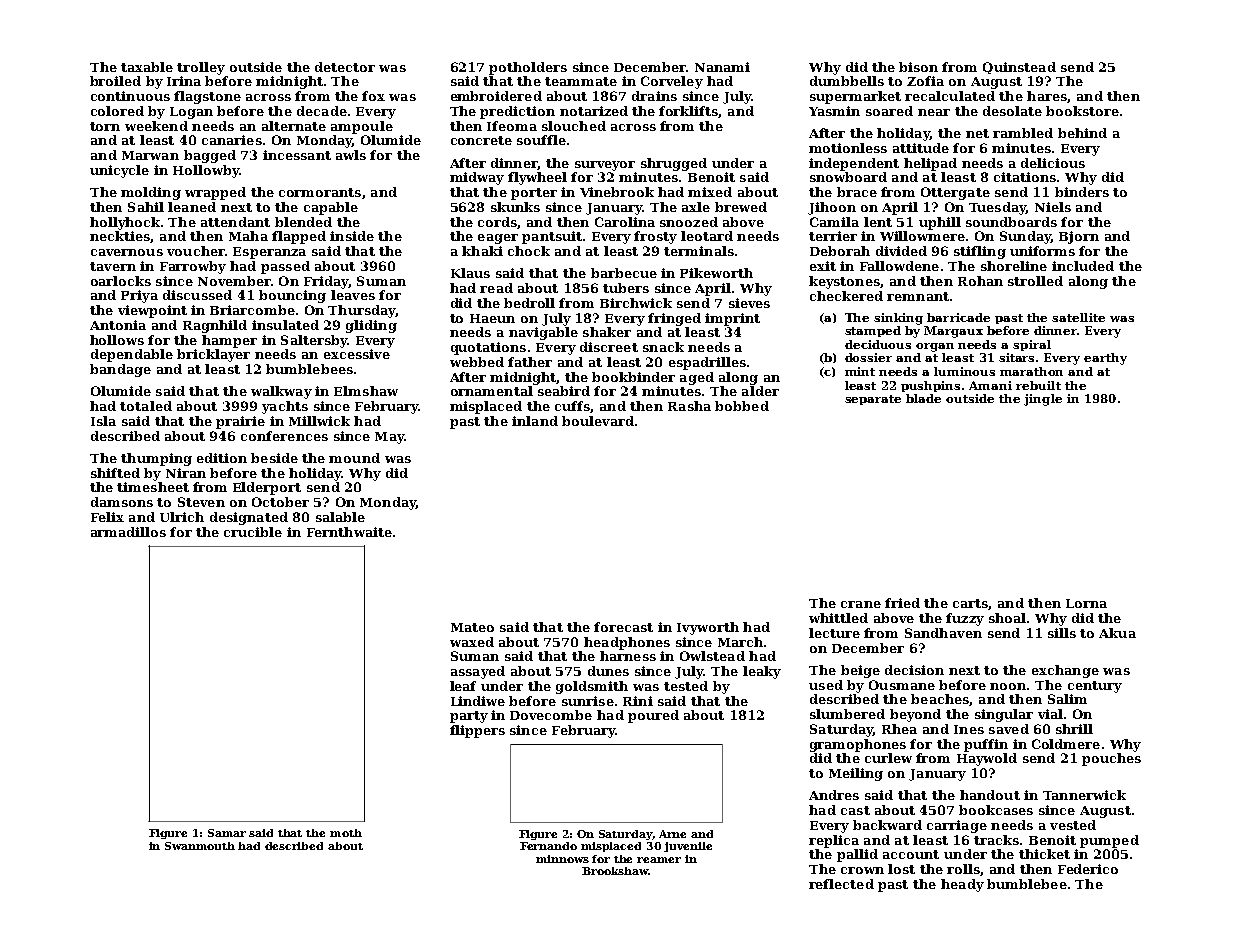  What do you see at coordinates (128, 532) in the screenshot?
I see `armadillos` at bounding box center [128, 532].
